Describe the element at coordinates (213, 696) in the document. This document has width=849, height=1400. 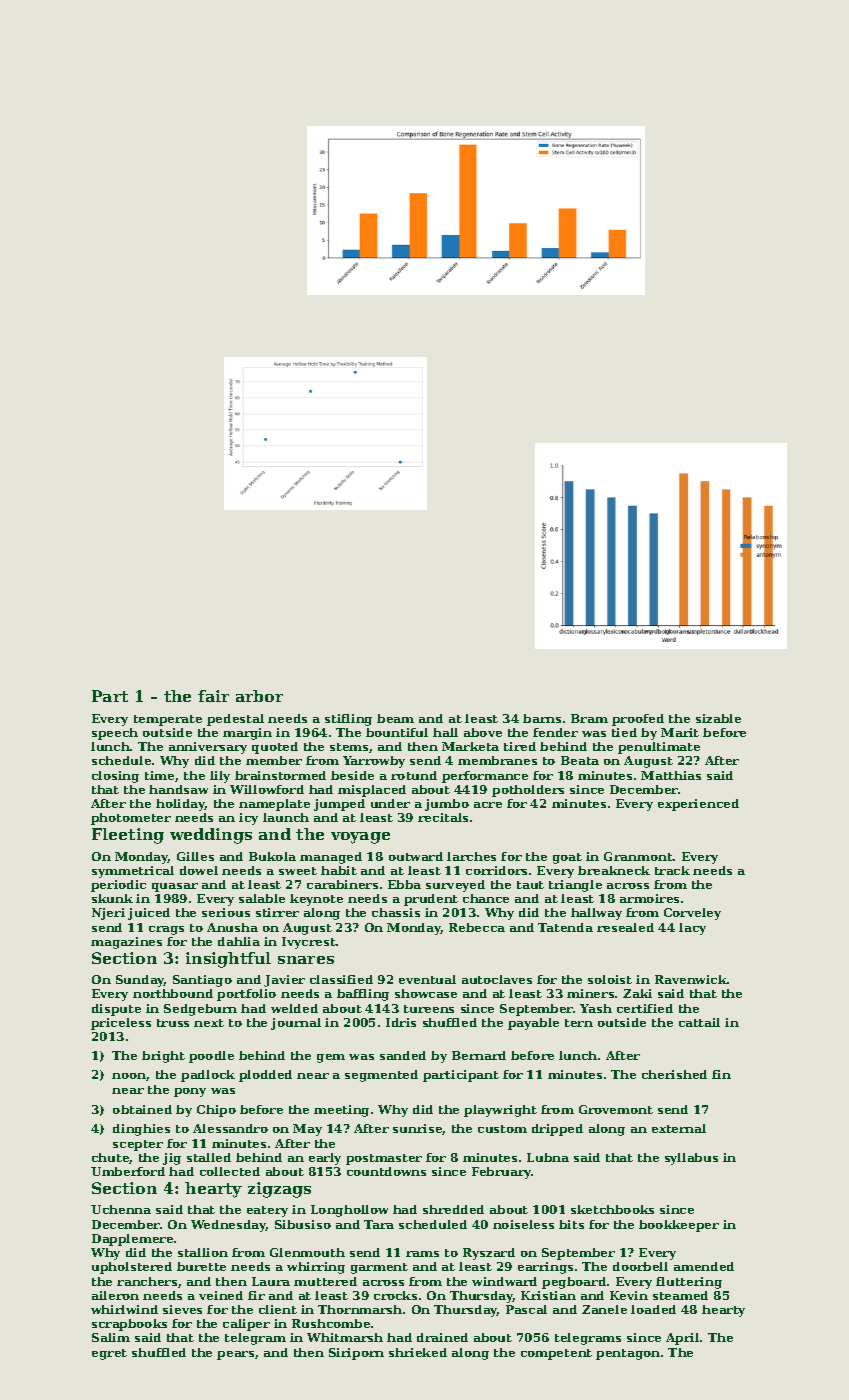
I see `fair` at that location.
